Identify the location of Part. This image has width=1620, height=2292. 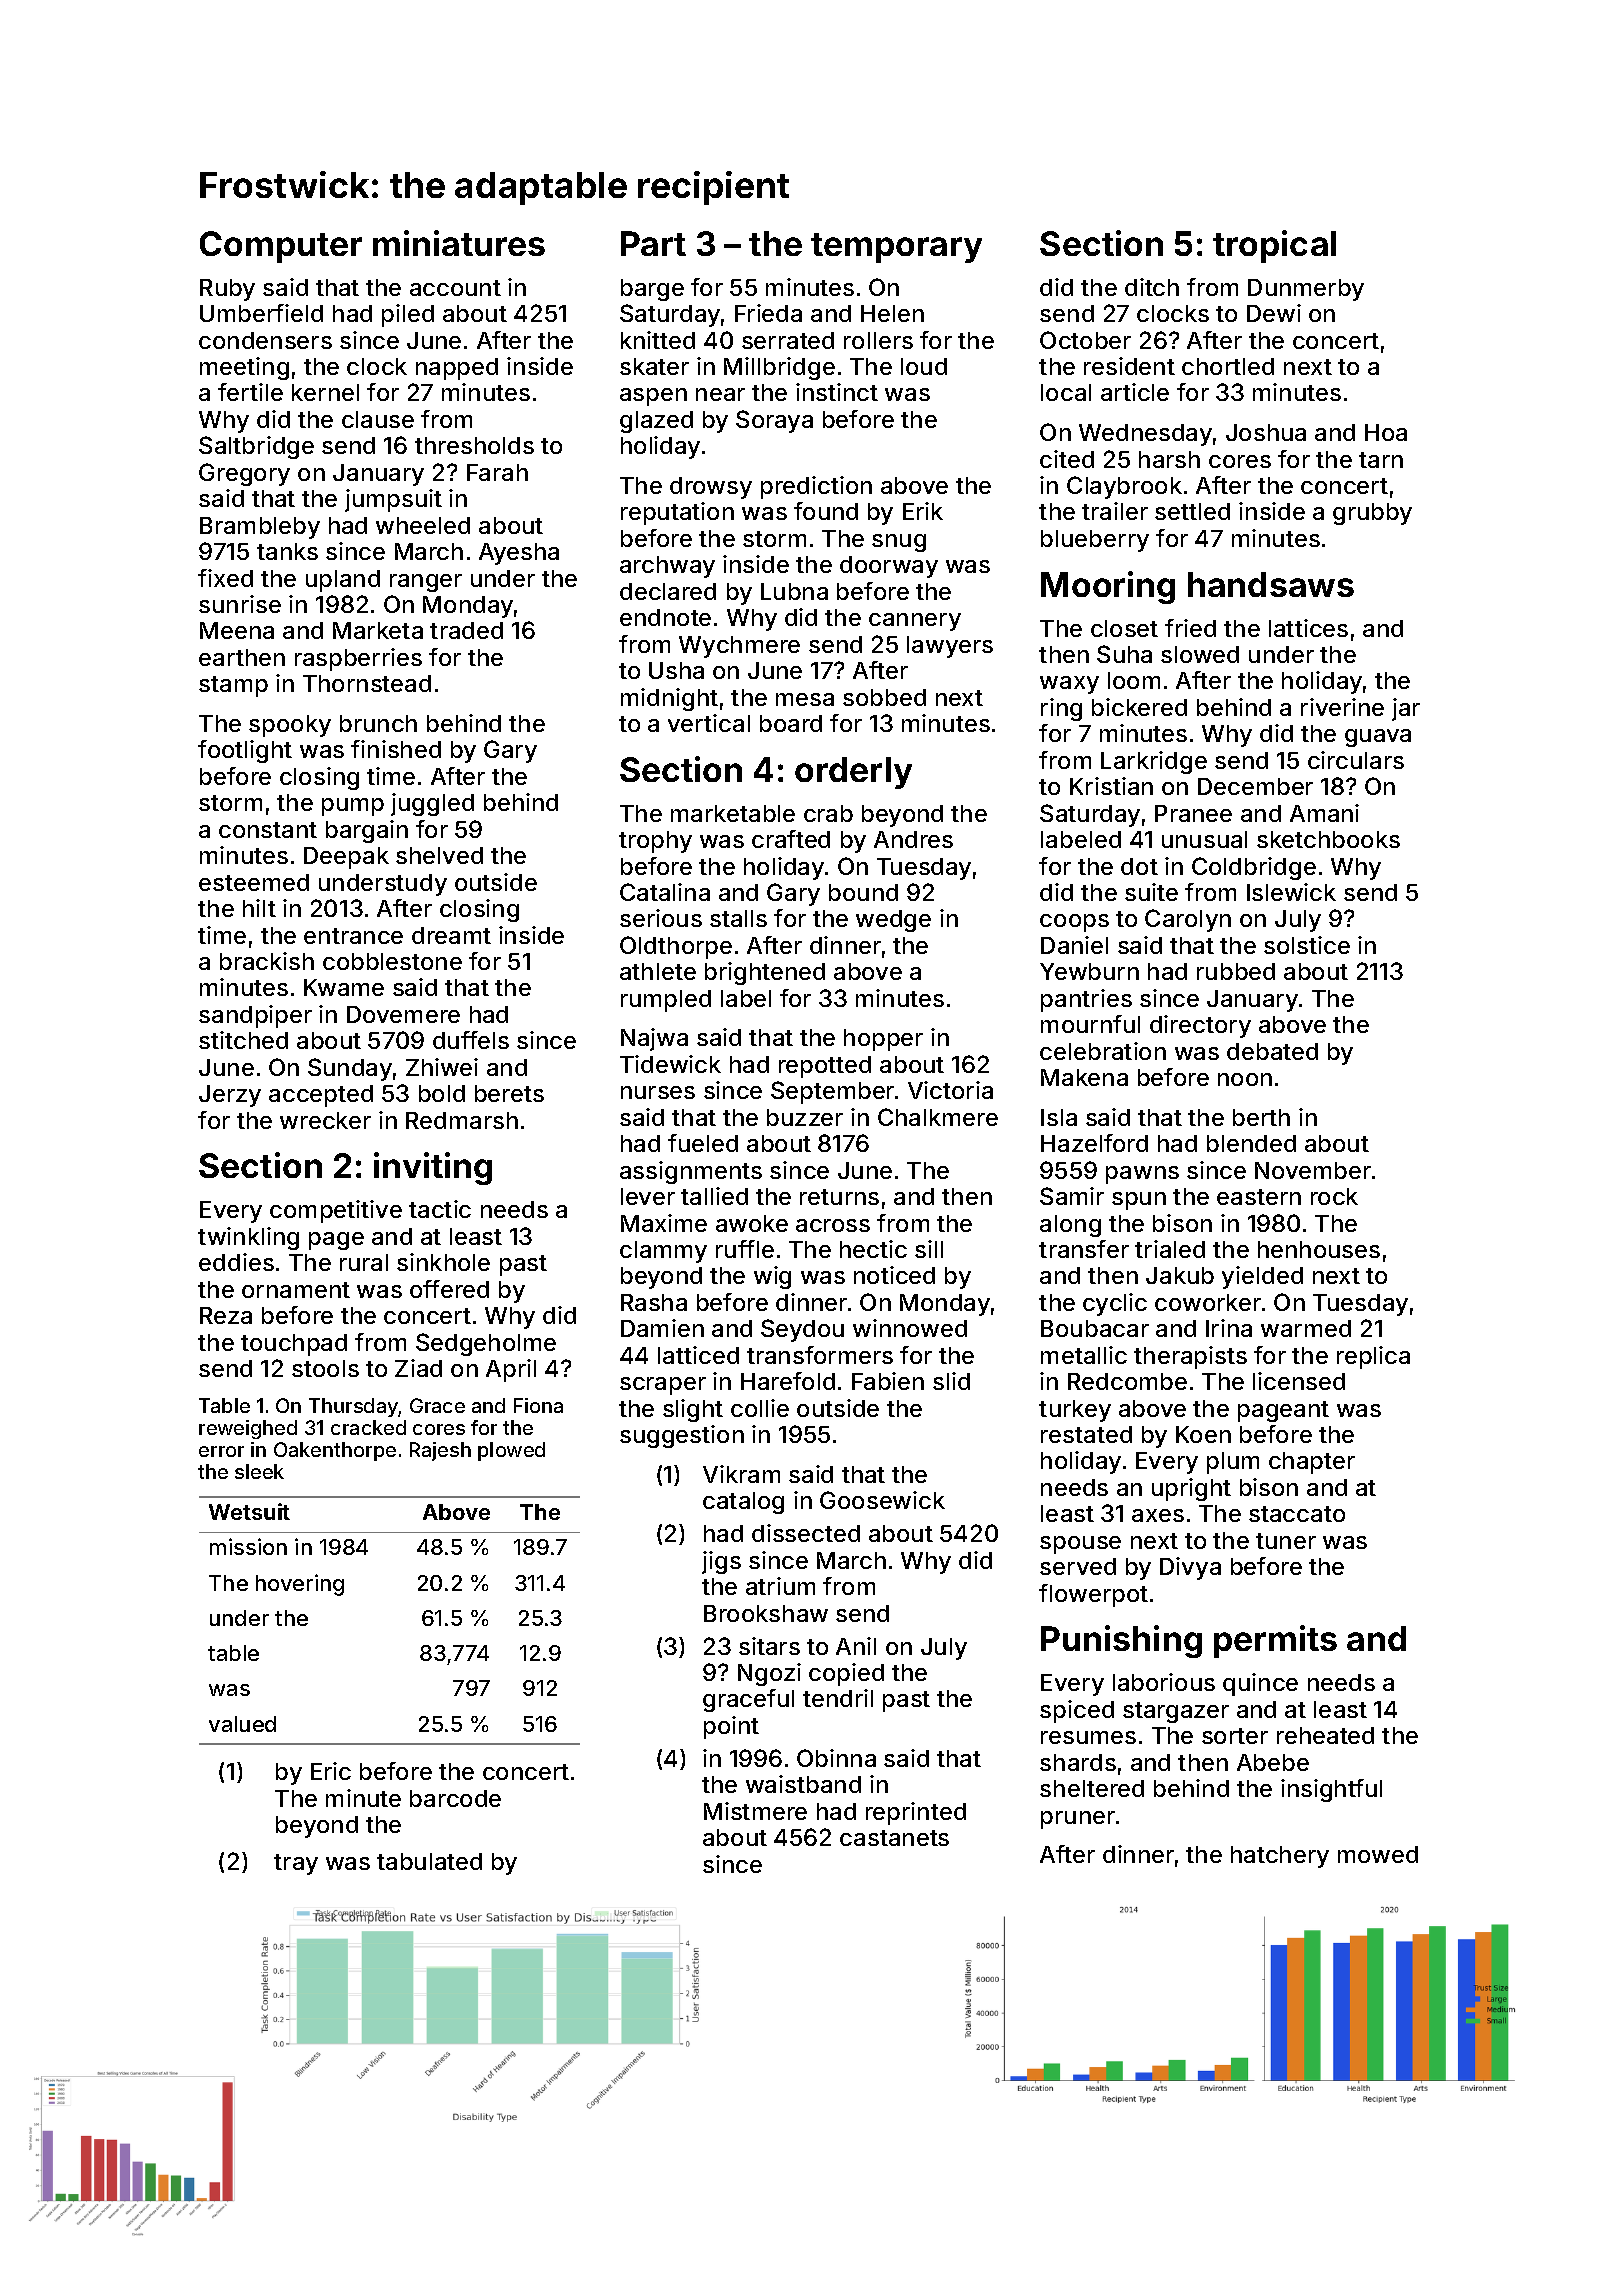
(653, 243).
